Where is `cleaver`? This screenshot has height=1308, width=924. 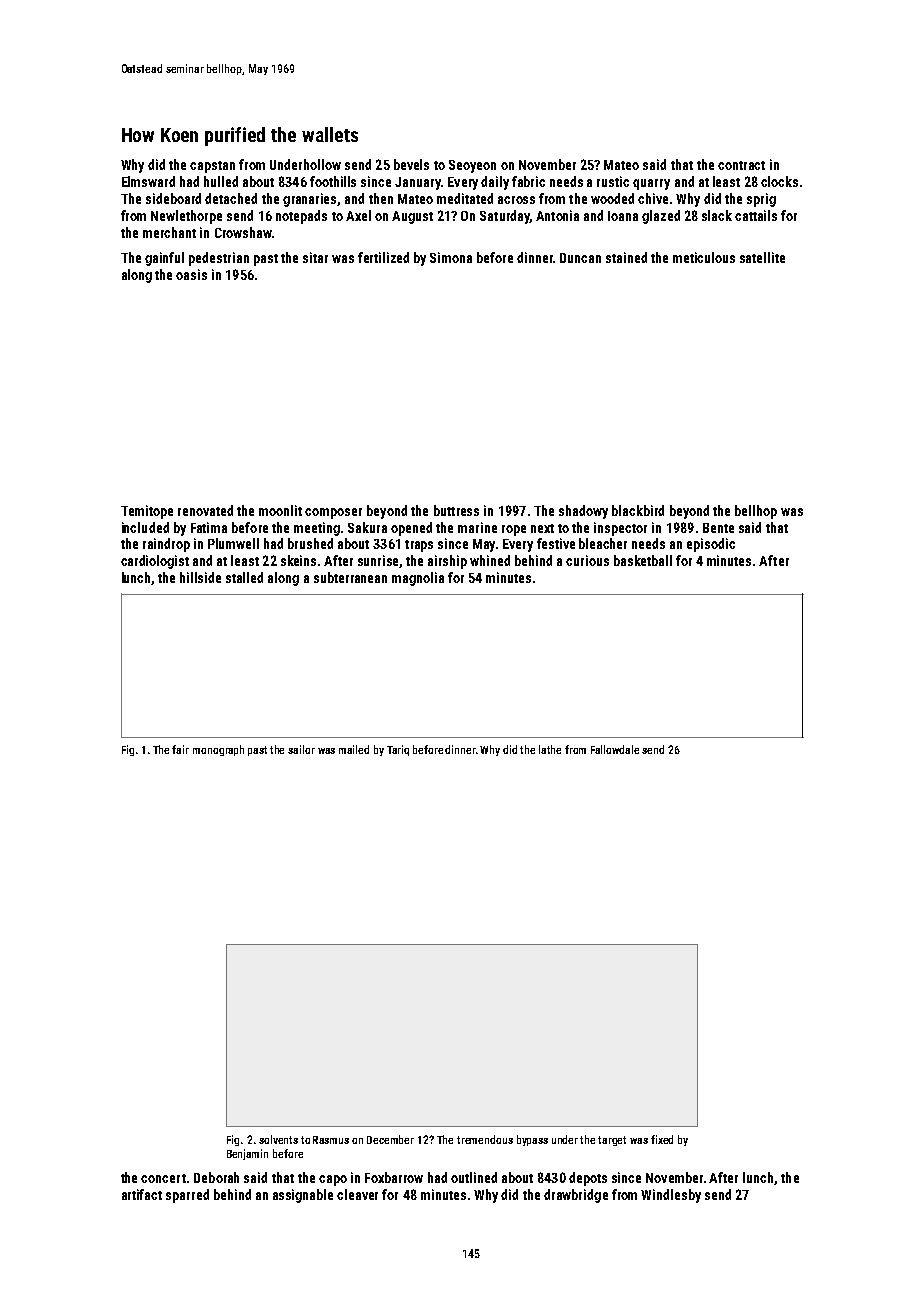
cleaver is located at coordinates (357, 1194).
